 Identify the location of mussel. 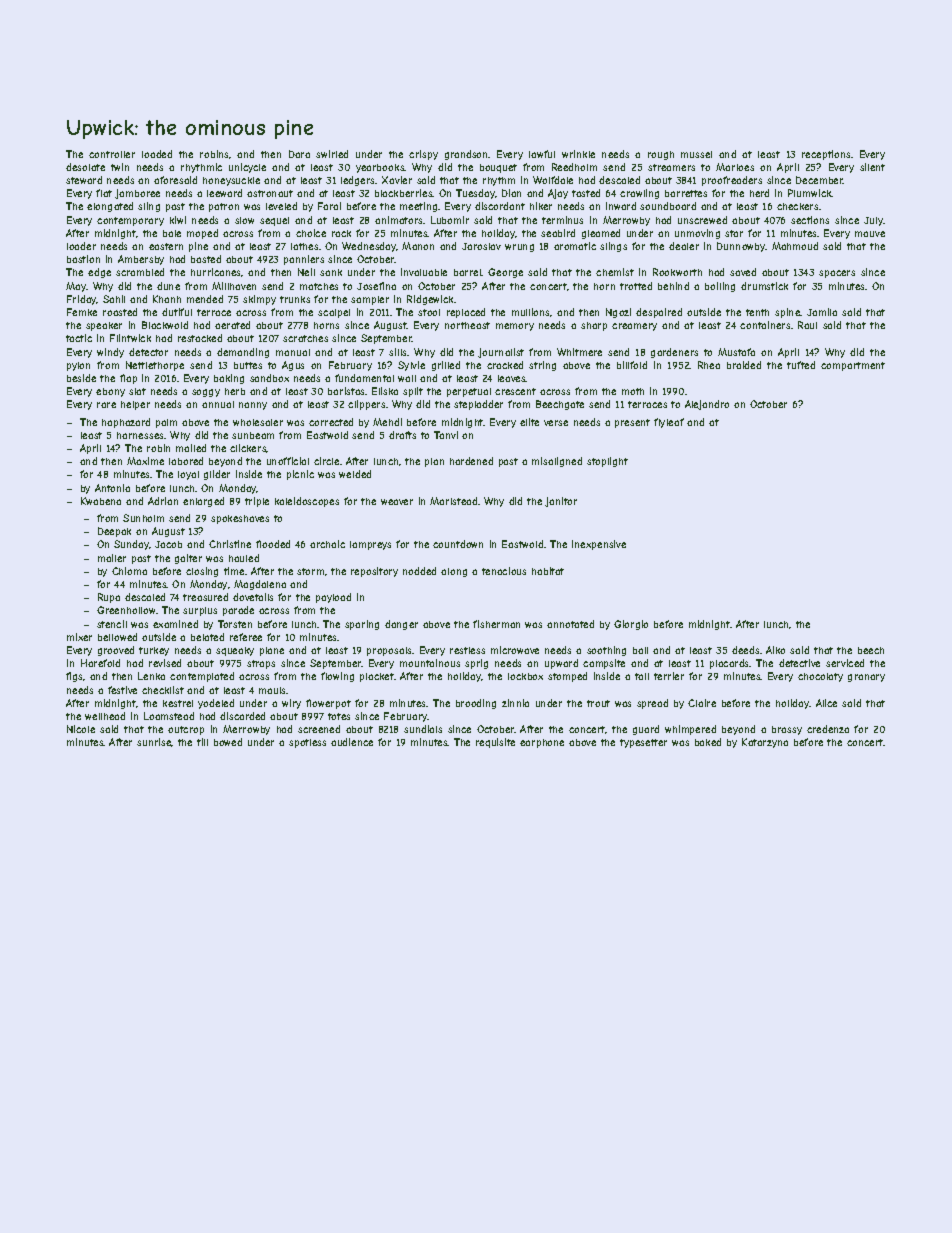
(696, 154).
